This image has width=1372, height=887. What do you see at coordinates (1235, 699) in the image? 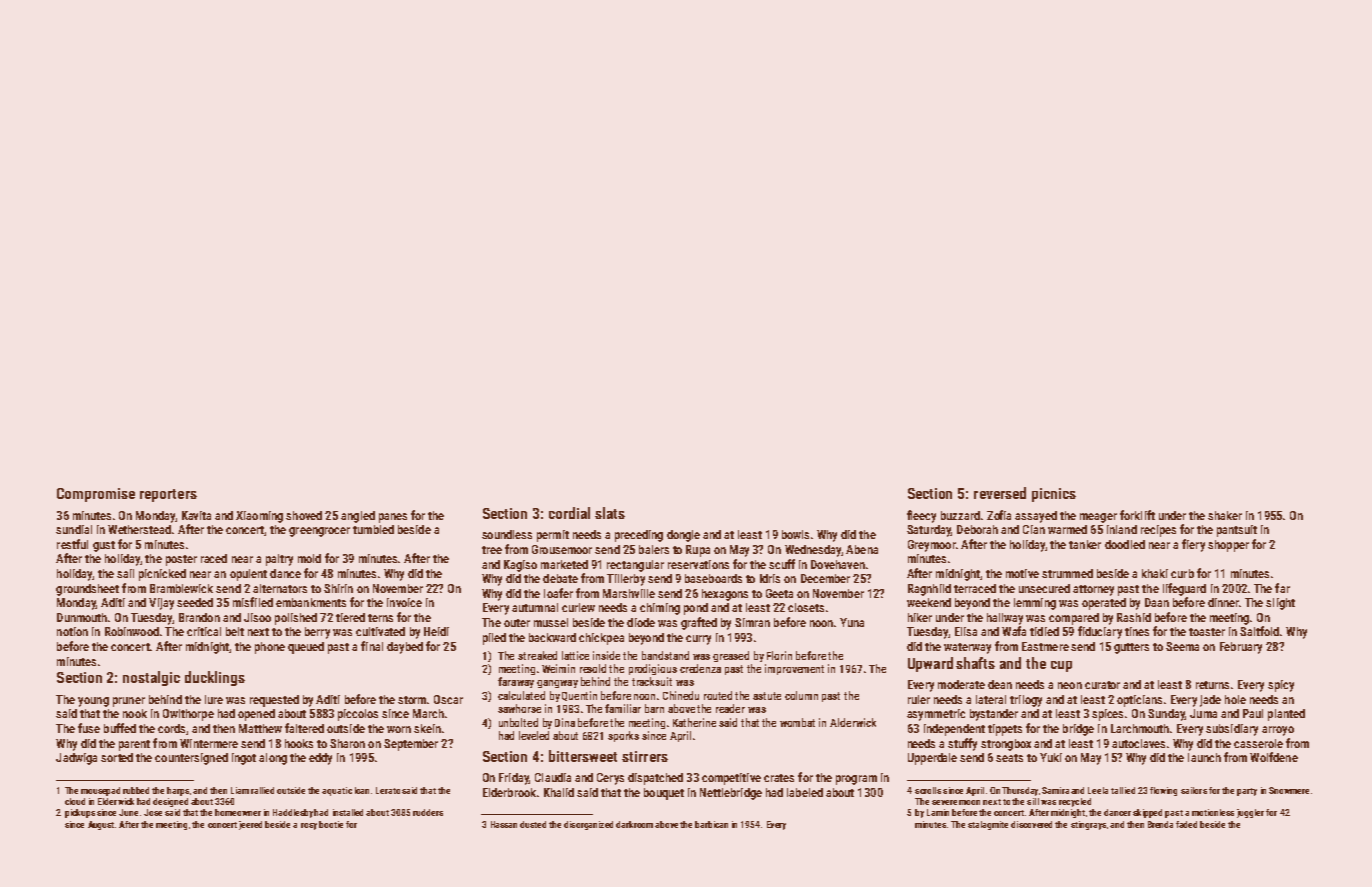
I see `hole` at bounding box center [1235, 699].
